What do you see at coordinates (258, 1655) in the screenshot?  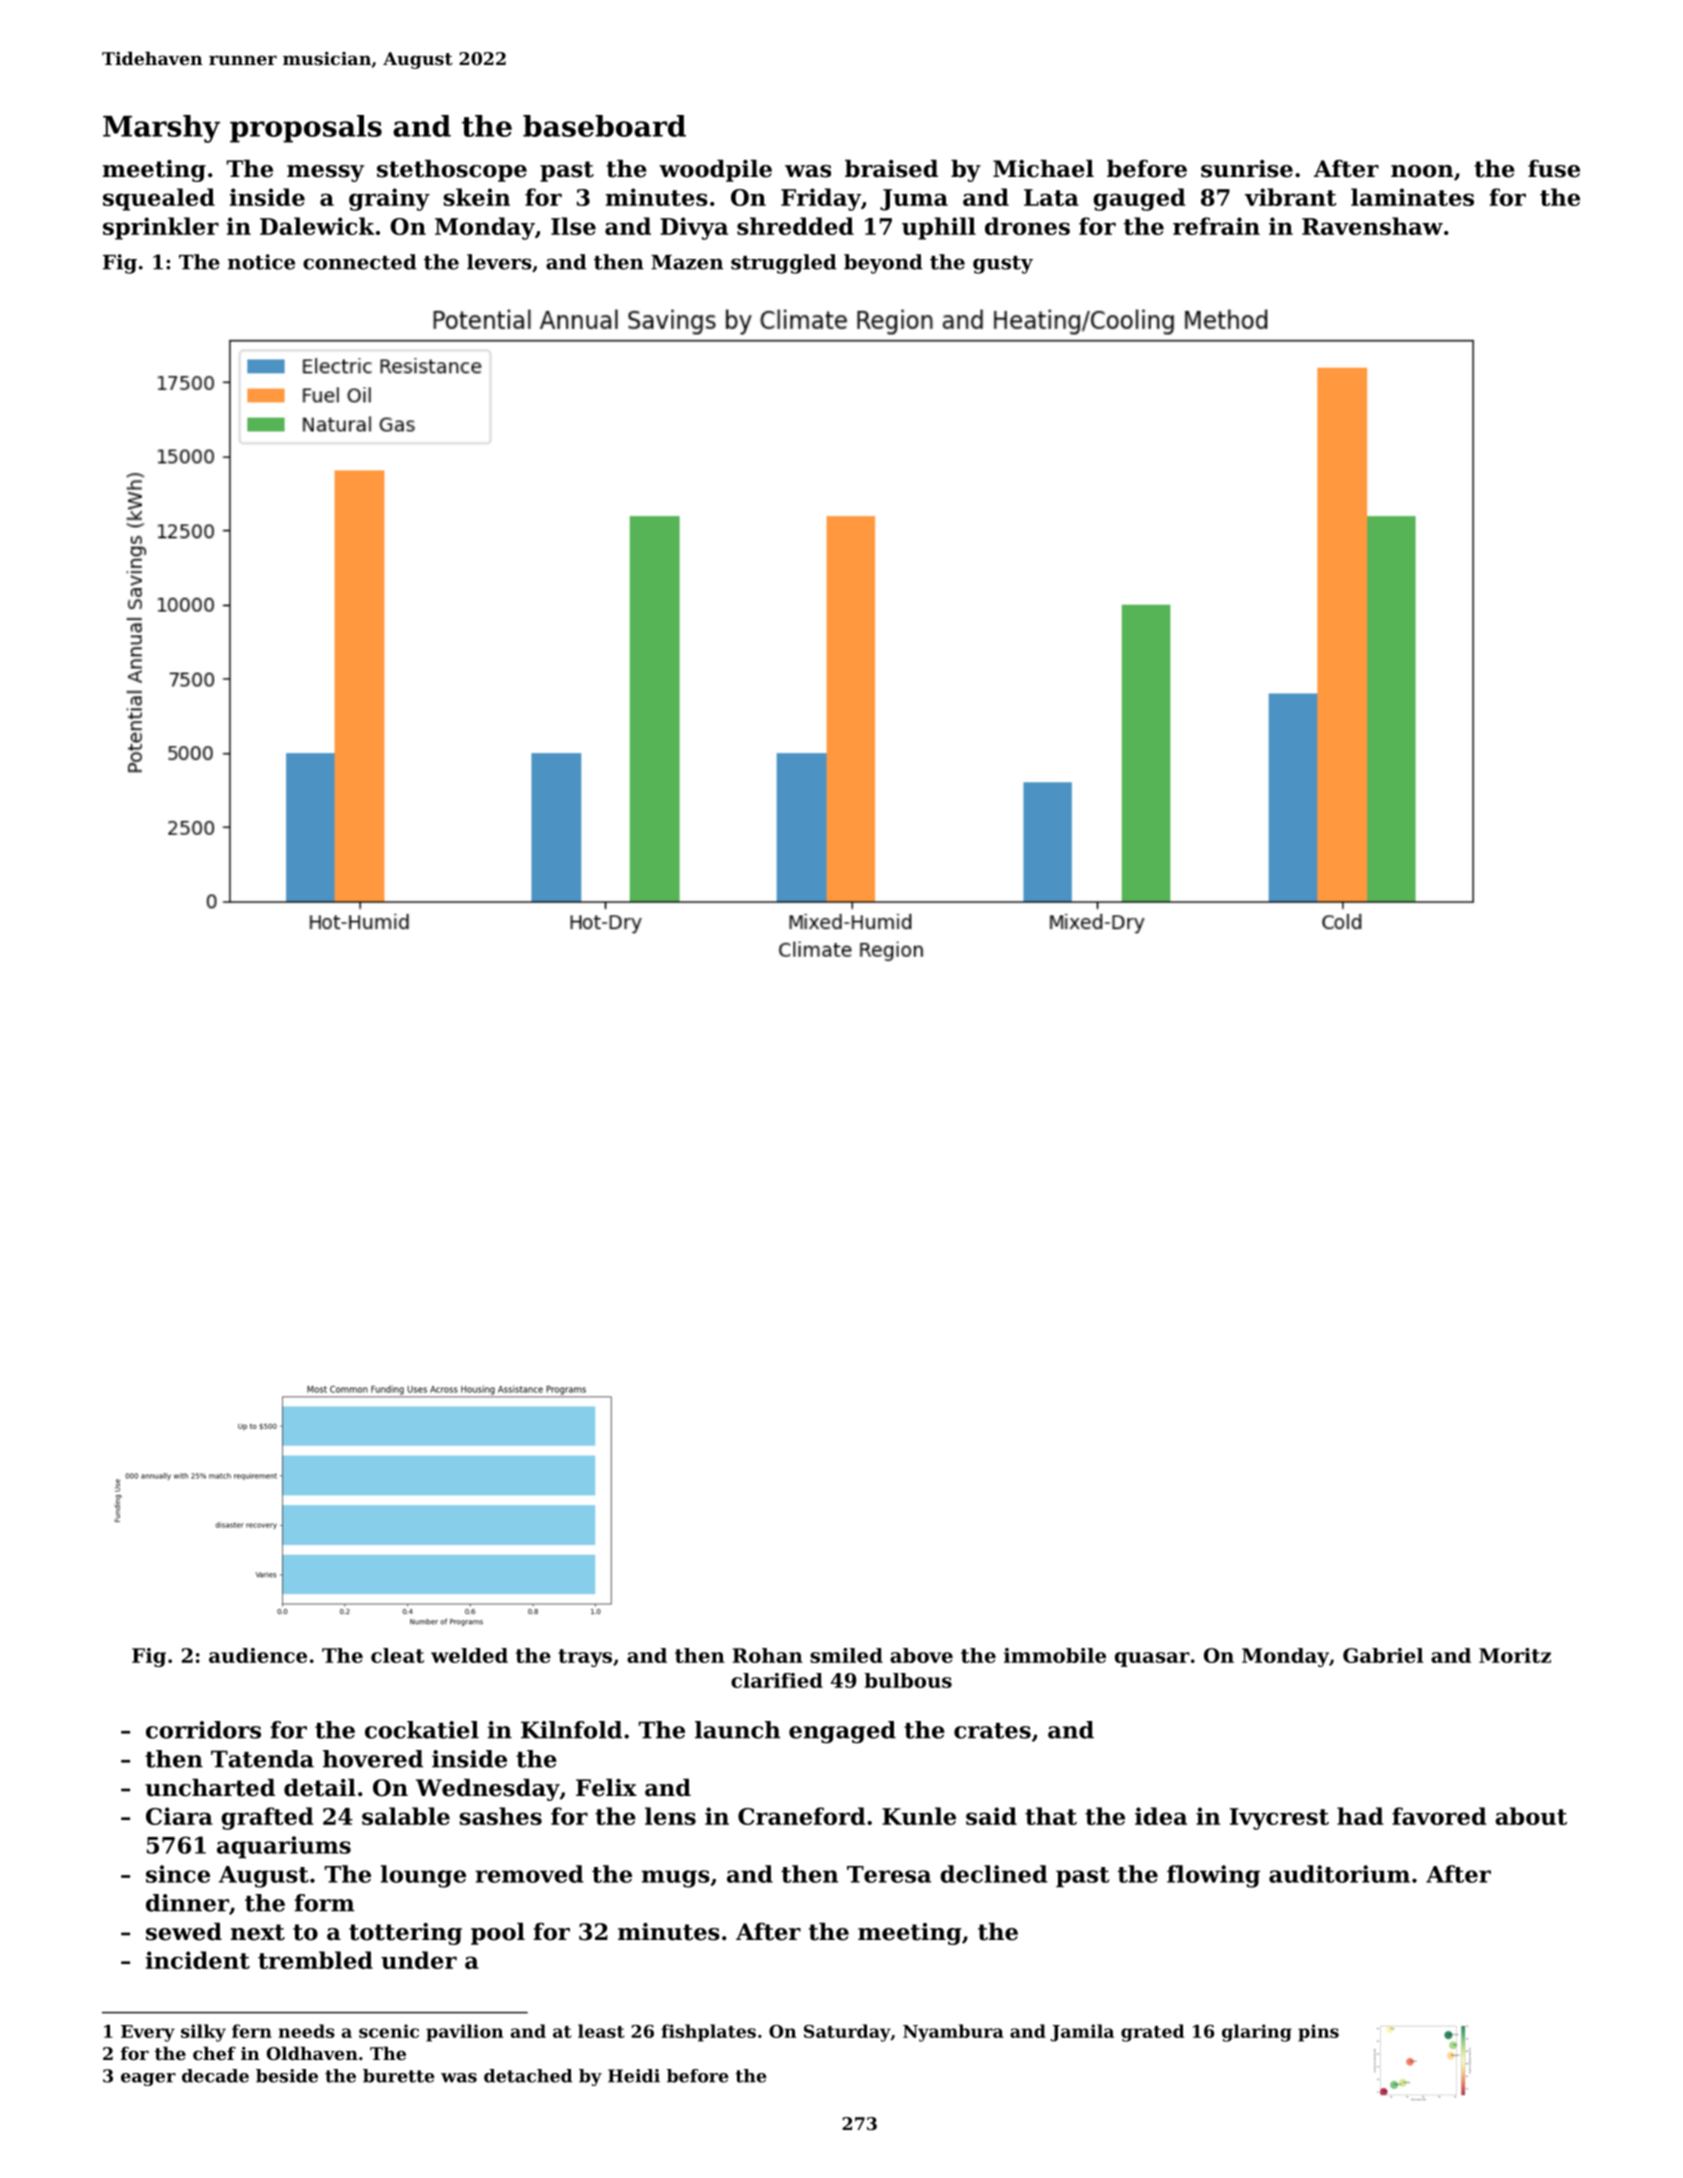 I see `audience` at bounding box center [258, 1655].
